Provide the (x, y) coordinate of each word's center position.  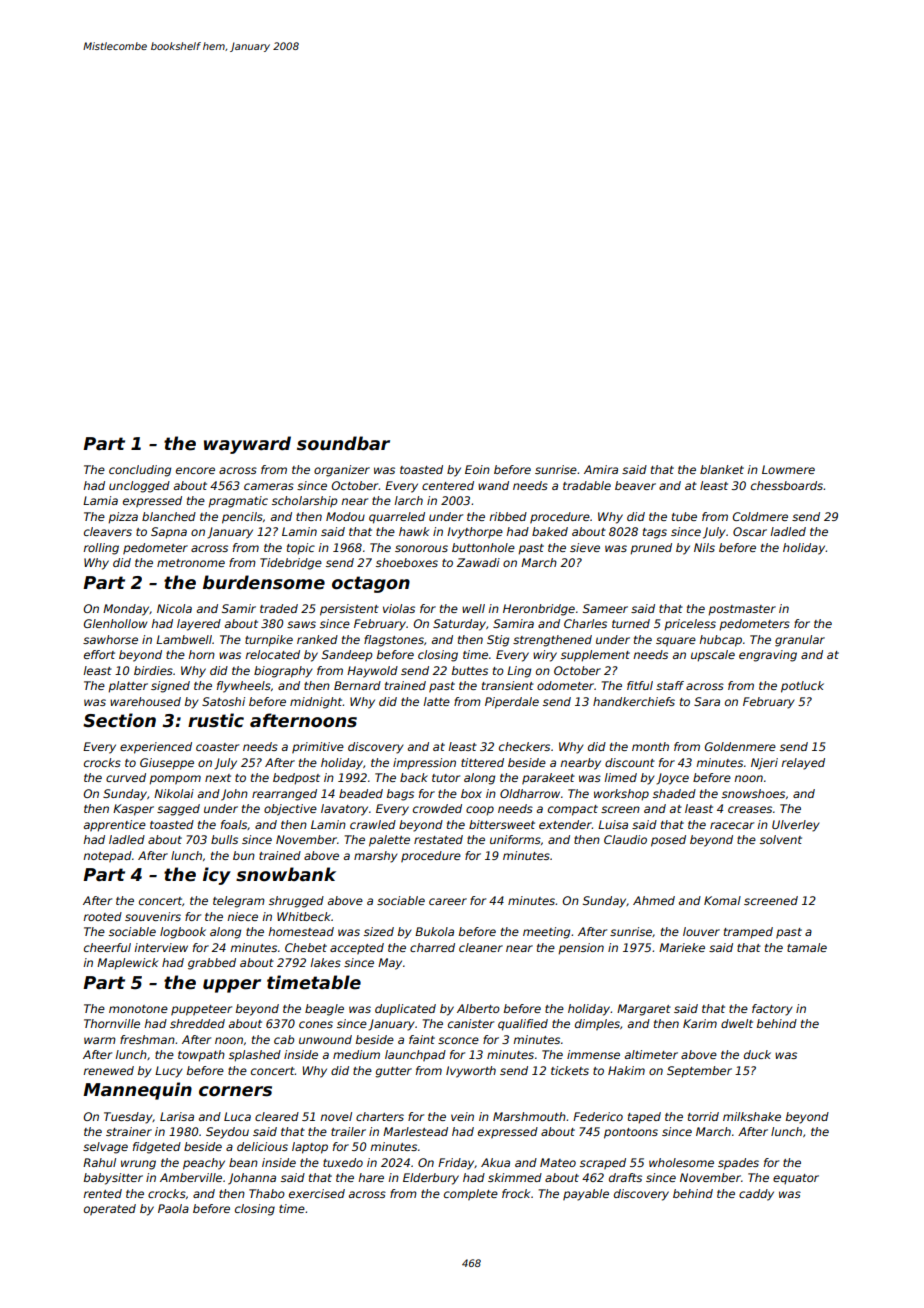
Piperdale (512, 703)
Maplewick (127, 964)
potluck (802, 687)
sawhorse (110, 639)
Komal (722, 900)
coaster (217, 747)
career (448, 901)
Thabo (267, 1193)
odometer (565, 685)
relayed (803, 764)
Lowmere (788, 469)
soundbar (343, 443)
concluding (140, 471)
